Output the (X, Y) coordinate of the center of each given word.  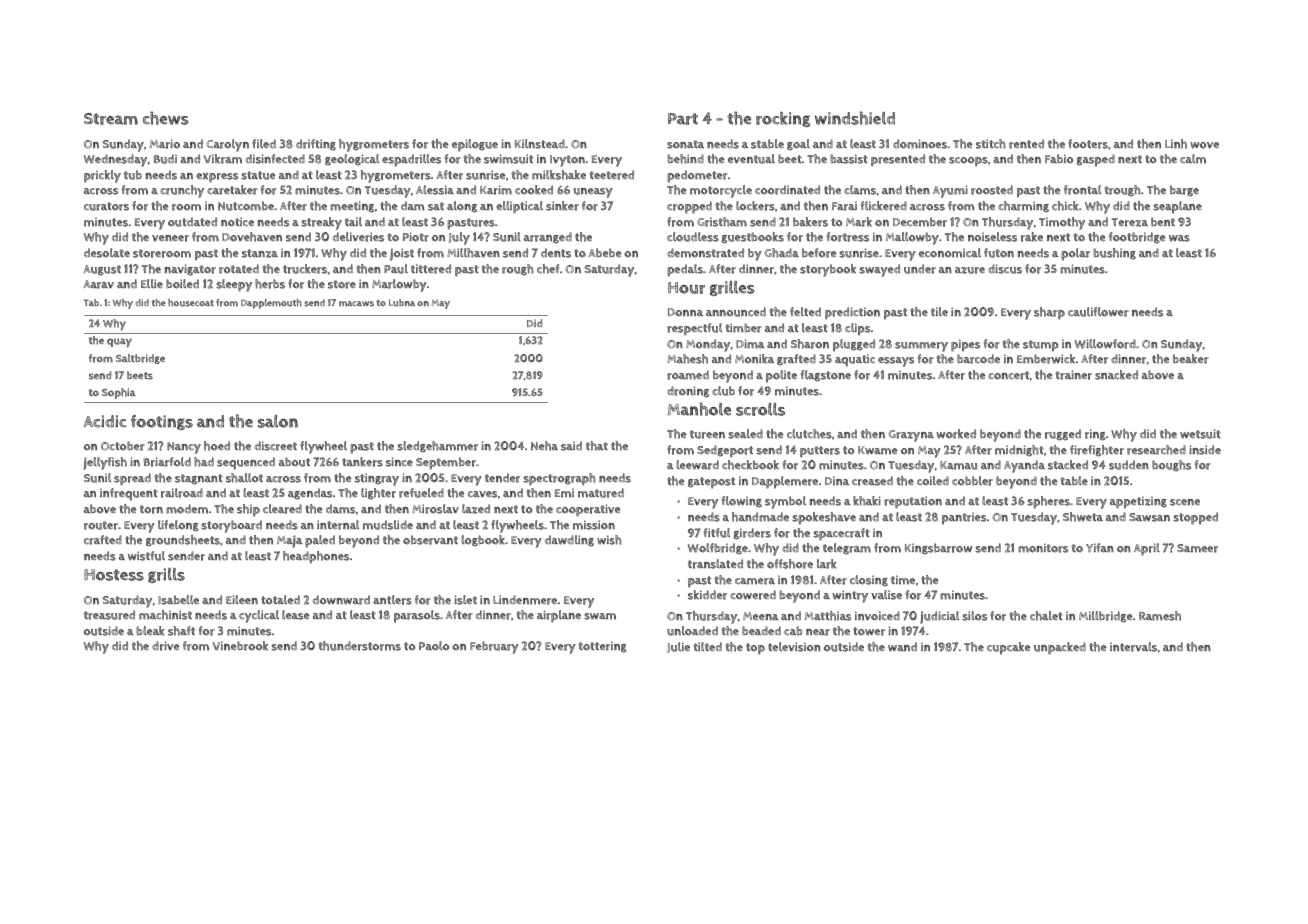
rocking (783, 119)
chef (548, 269)
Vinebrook (240, 646)
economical (950, 253)
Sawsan (1149, 517)
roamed (688, 375)
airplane (559, 616)
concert (1008, 375)
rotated (239, 269)
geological (352, 160)
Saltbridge (140, 359)
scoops (968, 162)
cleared (282, 509)
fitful (717, 533)
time (903, 580)
